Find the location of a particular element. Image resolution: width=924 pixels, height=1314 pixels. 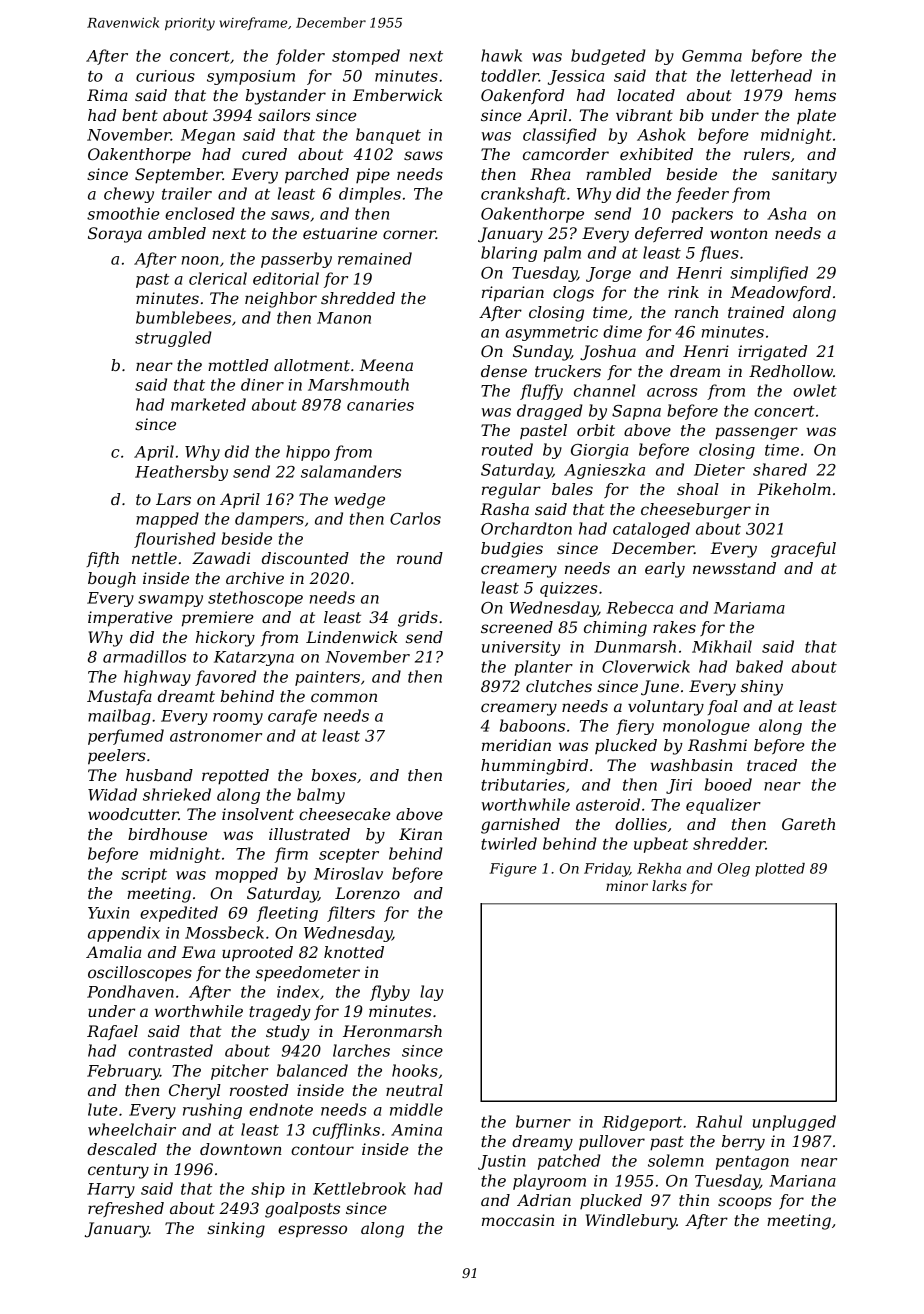

university is located at coordinates (521, 648).
